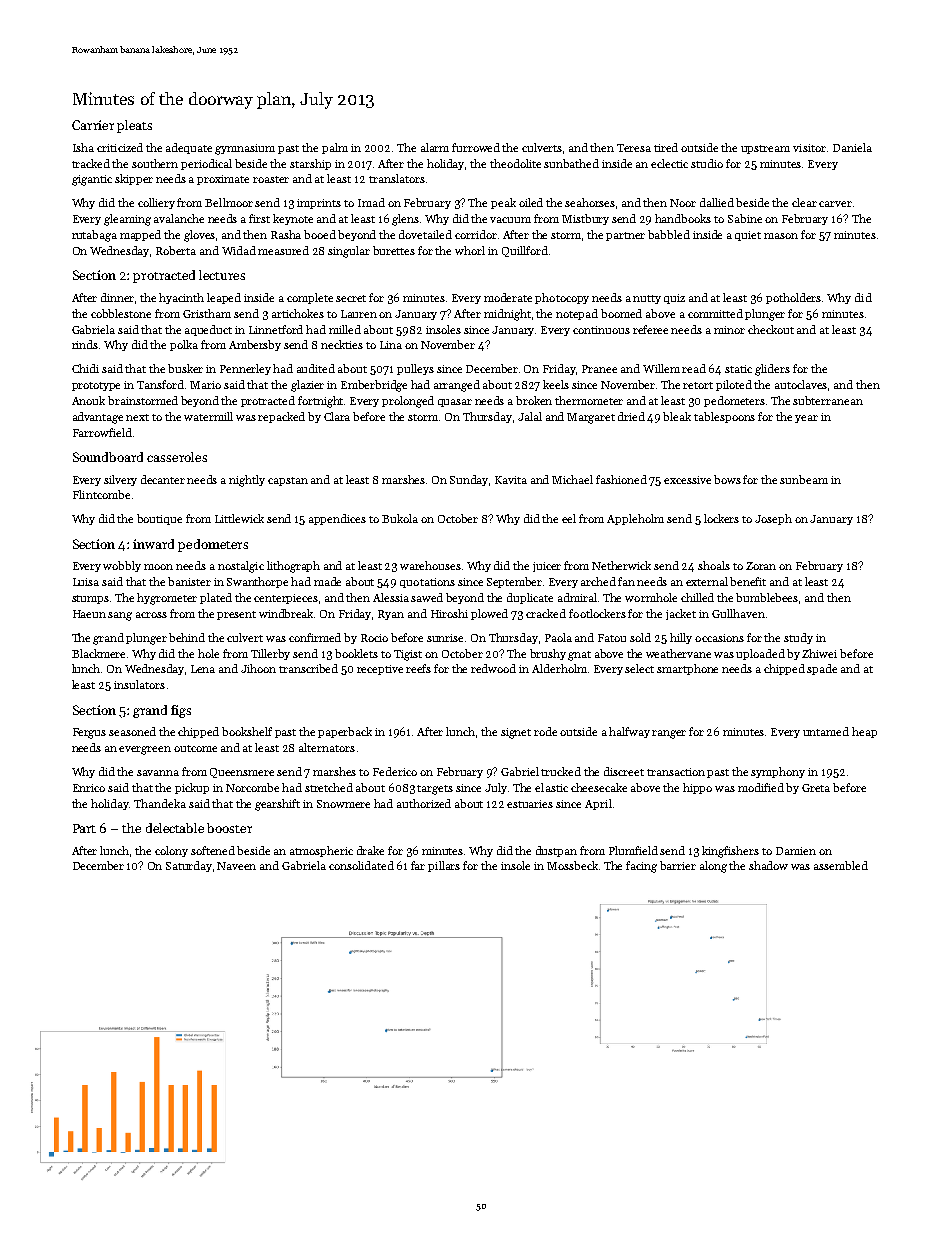 This page has height=1233, width=952. I want to click on Bukola, so click(400, 518).
